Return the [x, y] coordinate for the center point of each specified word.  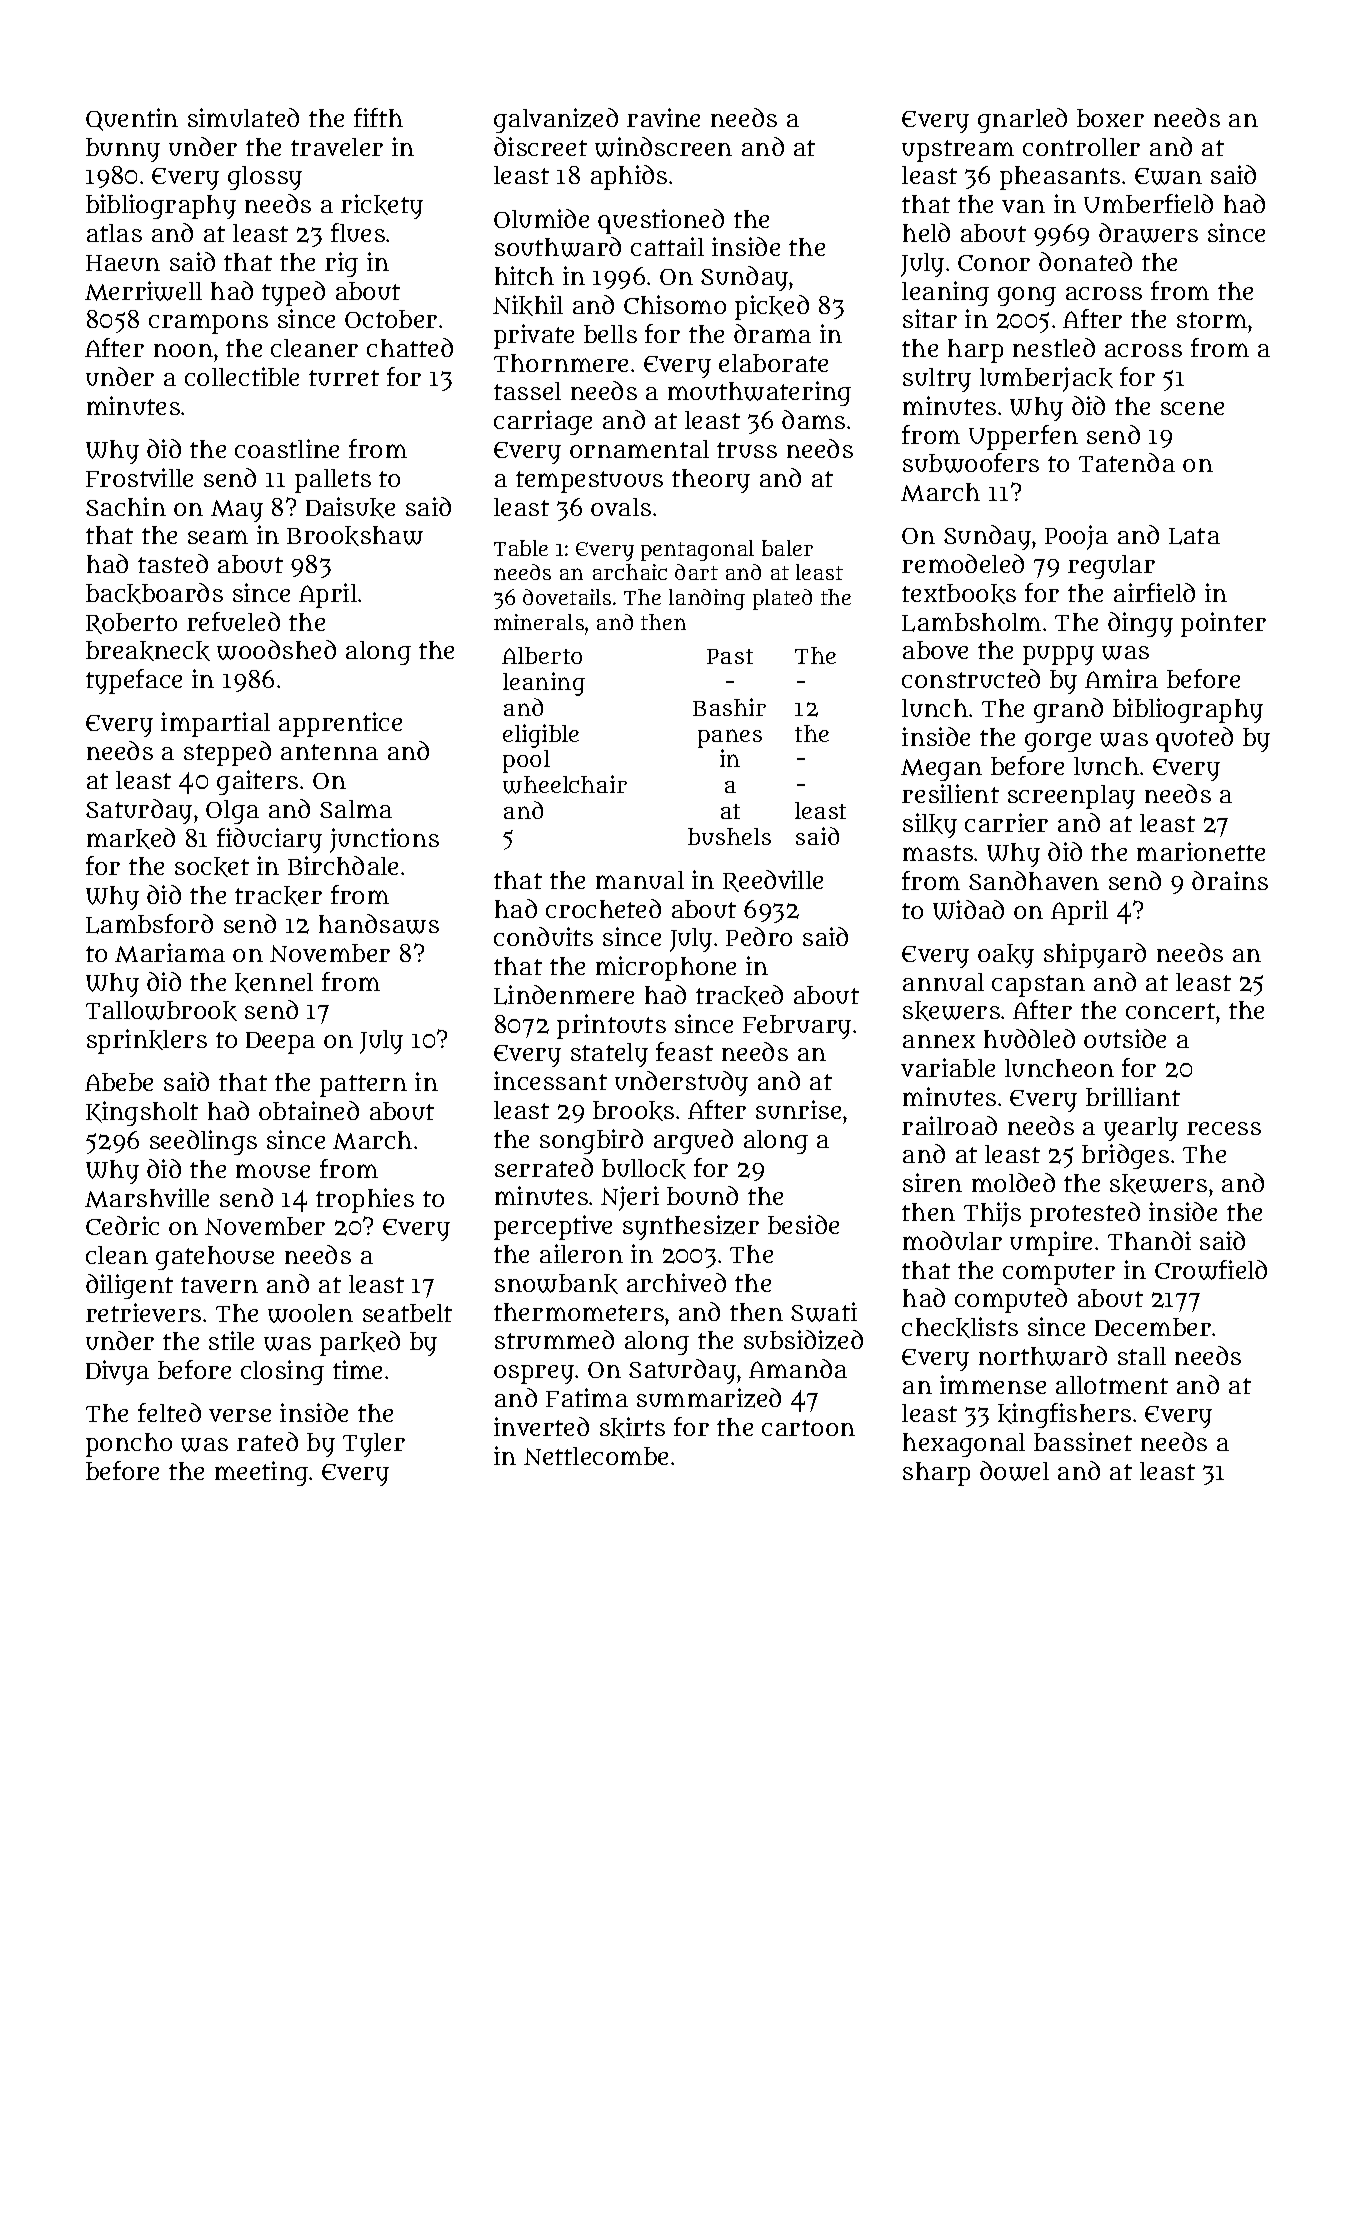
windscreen [663, 147]
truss [747, 450]
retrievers [143, 1312]
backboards [154, 593]
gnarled [1022, 120]
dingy [1140, 624]
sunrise [798, 1109]
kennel [274, 983]
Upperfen [1023, 437]
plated [782, 599]
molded [1013, 1182]
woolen [310, 1313]
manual [640, 880]
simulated [243, 117]
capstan [1038, 986]
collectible [242, 376]
